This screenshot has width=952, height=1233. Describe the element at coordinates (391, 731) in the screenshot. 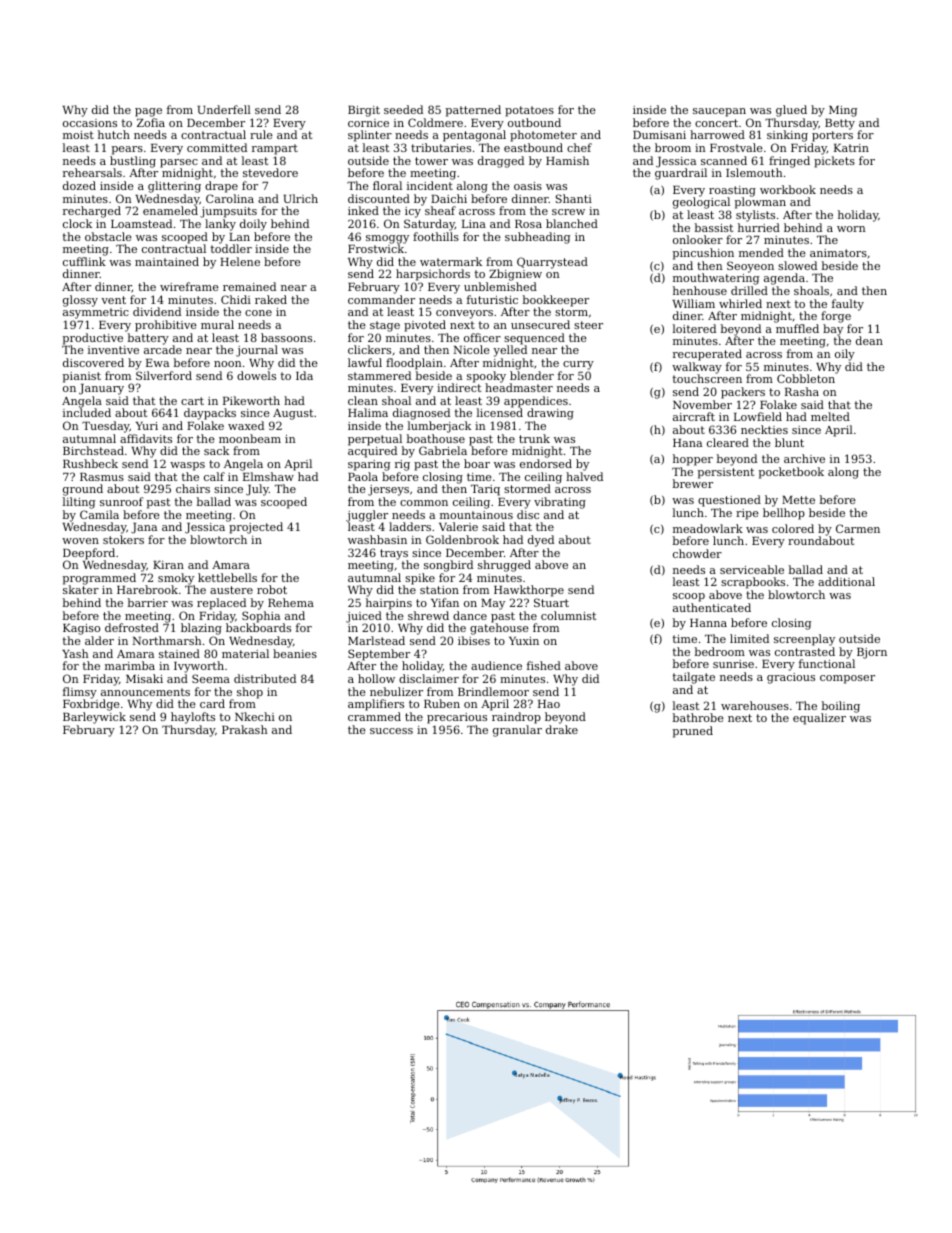

I see `success` at that location.
